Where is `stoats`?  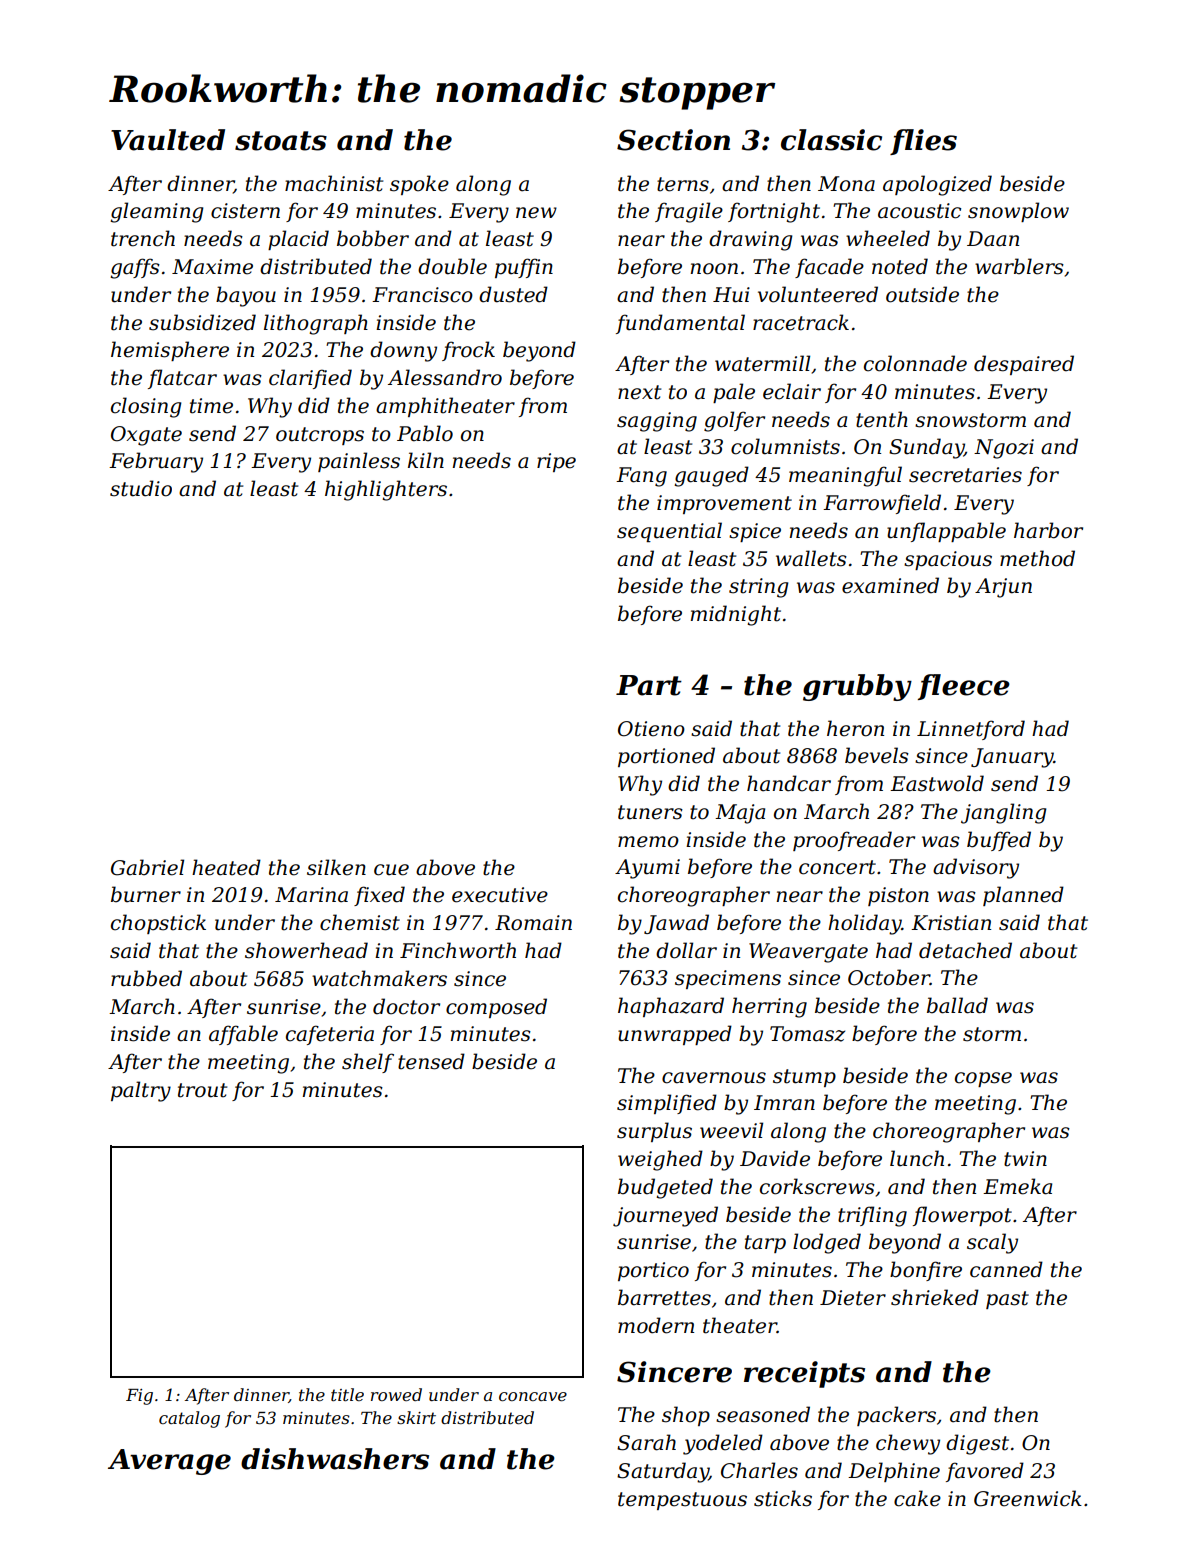 stoats is located at coordinates (281, 141).
